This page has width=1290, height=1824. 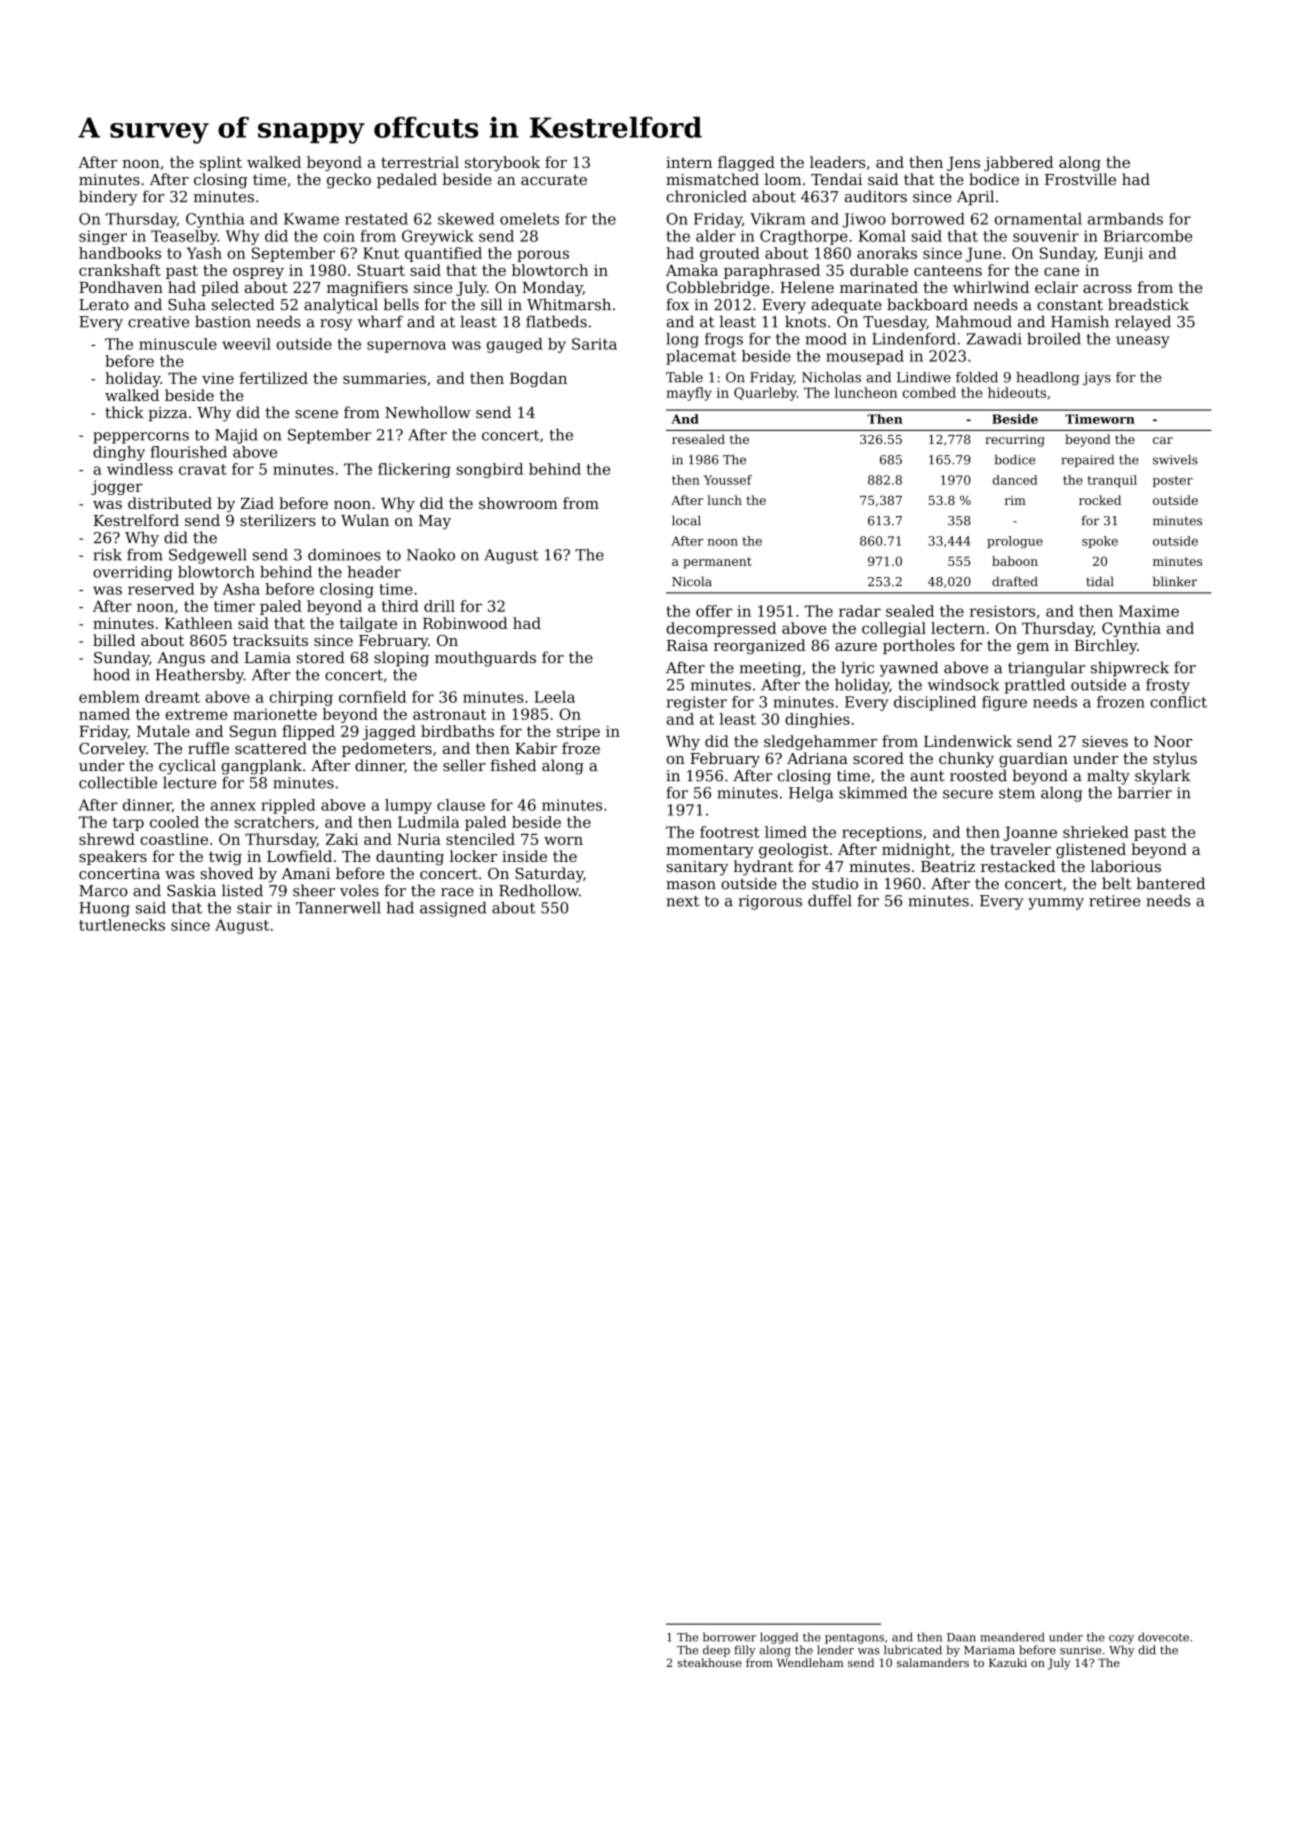 What do you see at coordinates (760, 647) in the page?
I see `reorganized` at bounding box center [760, 647].
